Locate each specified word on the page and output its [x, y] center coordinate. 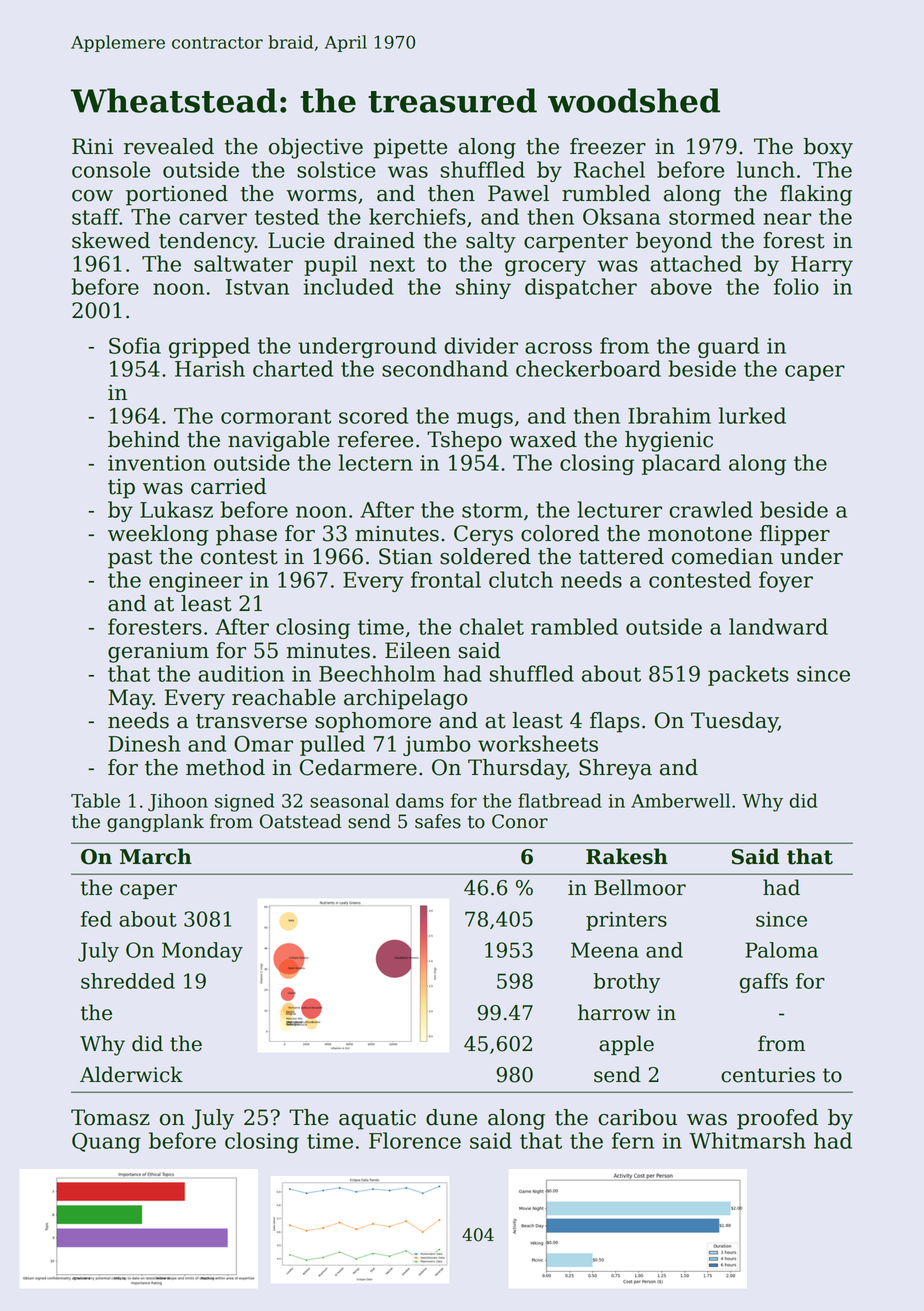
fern [633, 1140]
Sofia [135, 345]
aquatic [377, 1119]
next [392, 264]
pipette [410, 148]
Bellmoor [640, 887]
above [681, 286]
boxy [828, 148]
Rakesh [627, 856]
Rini [92, 146]
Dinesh [144, 743]
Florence [415, 1140]
